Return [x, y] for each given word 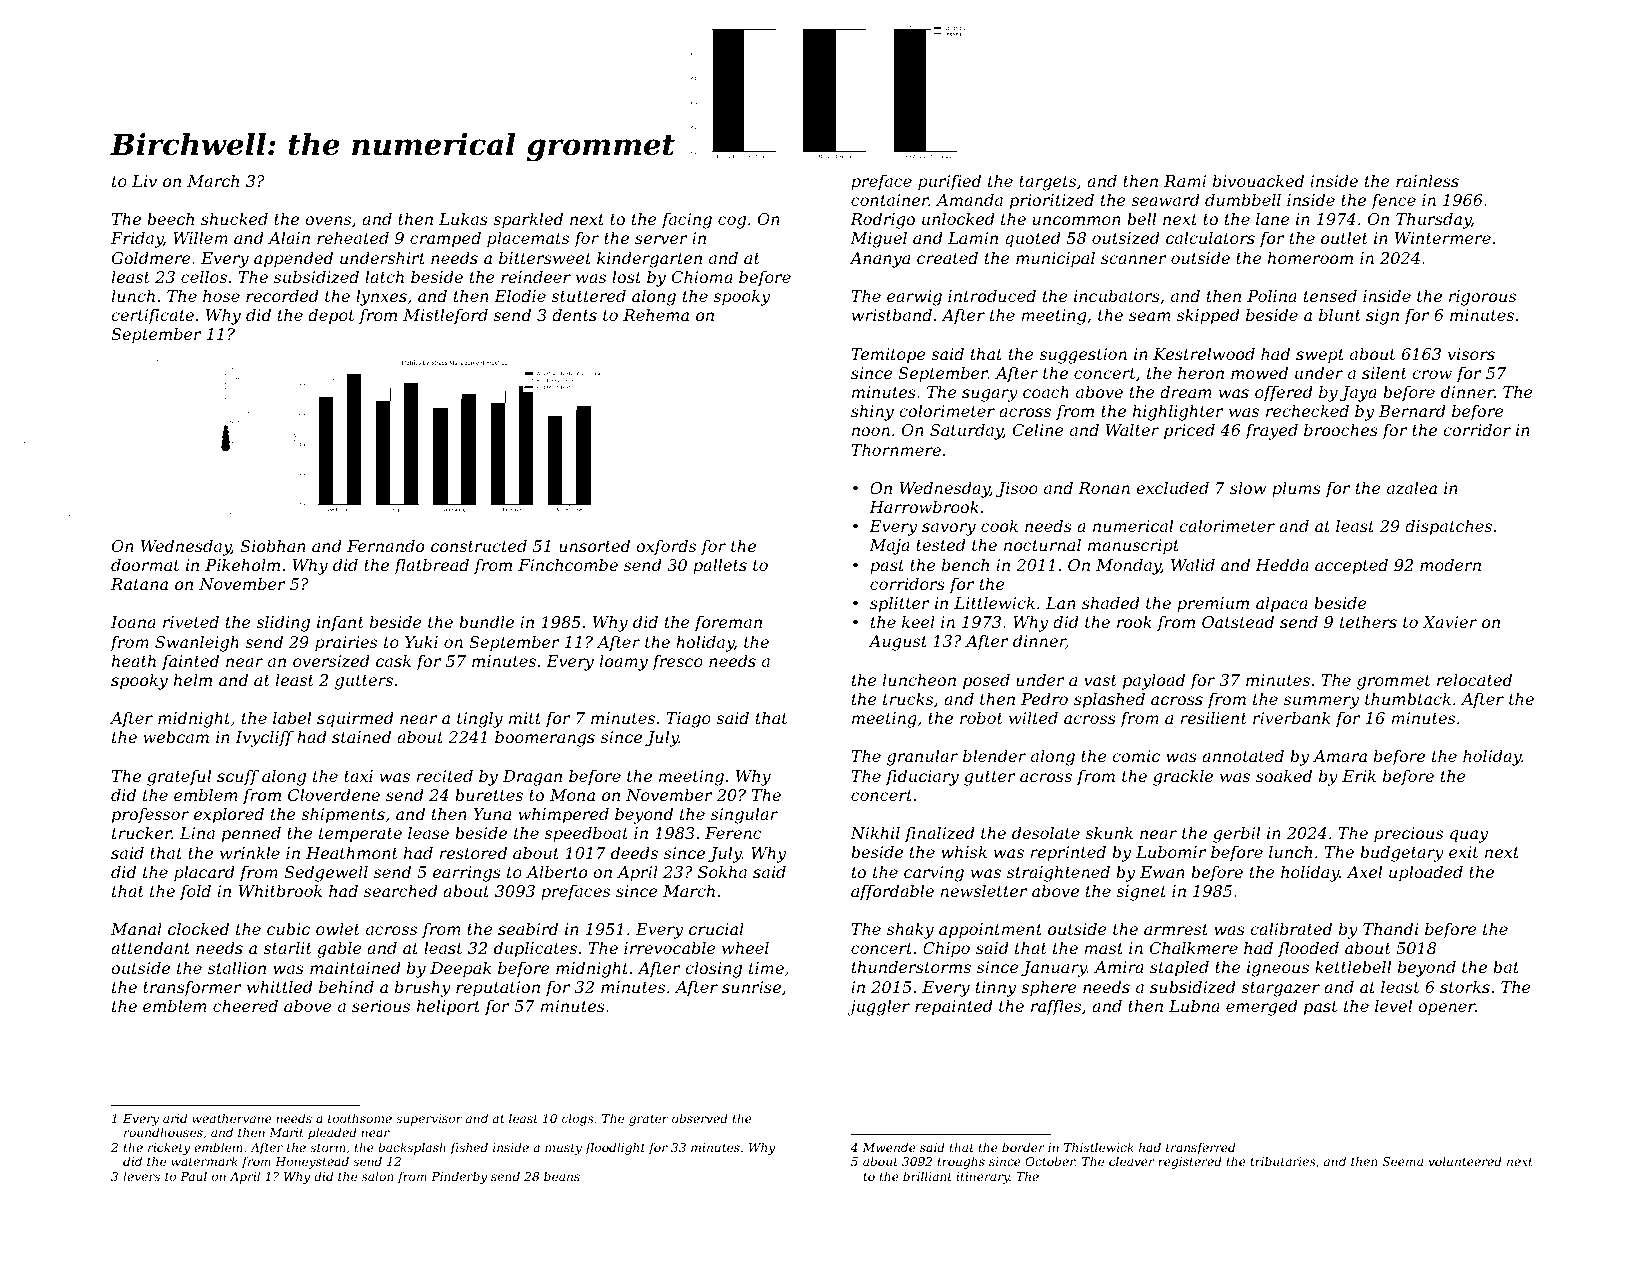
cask [393, 660]
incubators [1117, 295]
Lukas [463, 218]
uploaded [1426, 873]
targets [1047, 183]
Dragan [532, 778]
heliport [448, 1007]
